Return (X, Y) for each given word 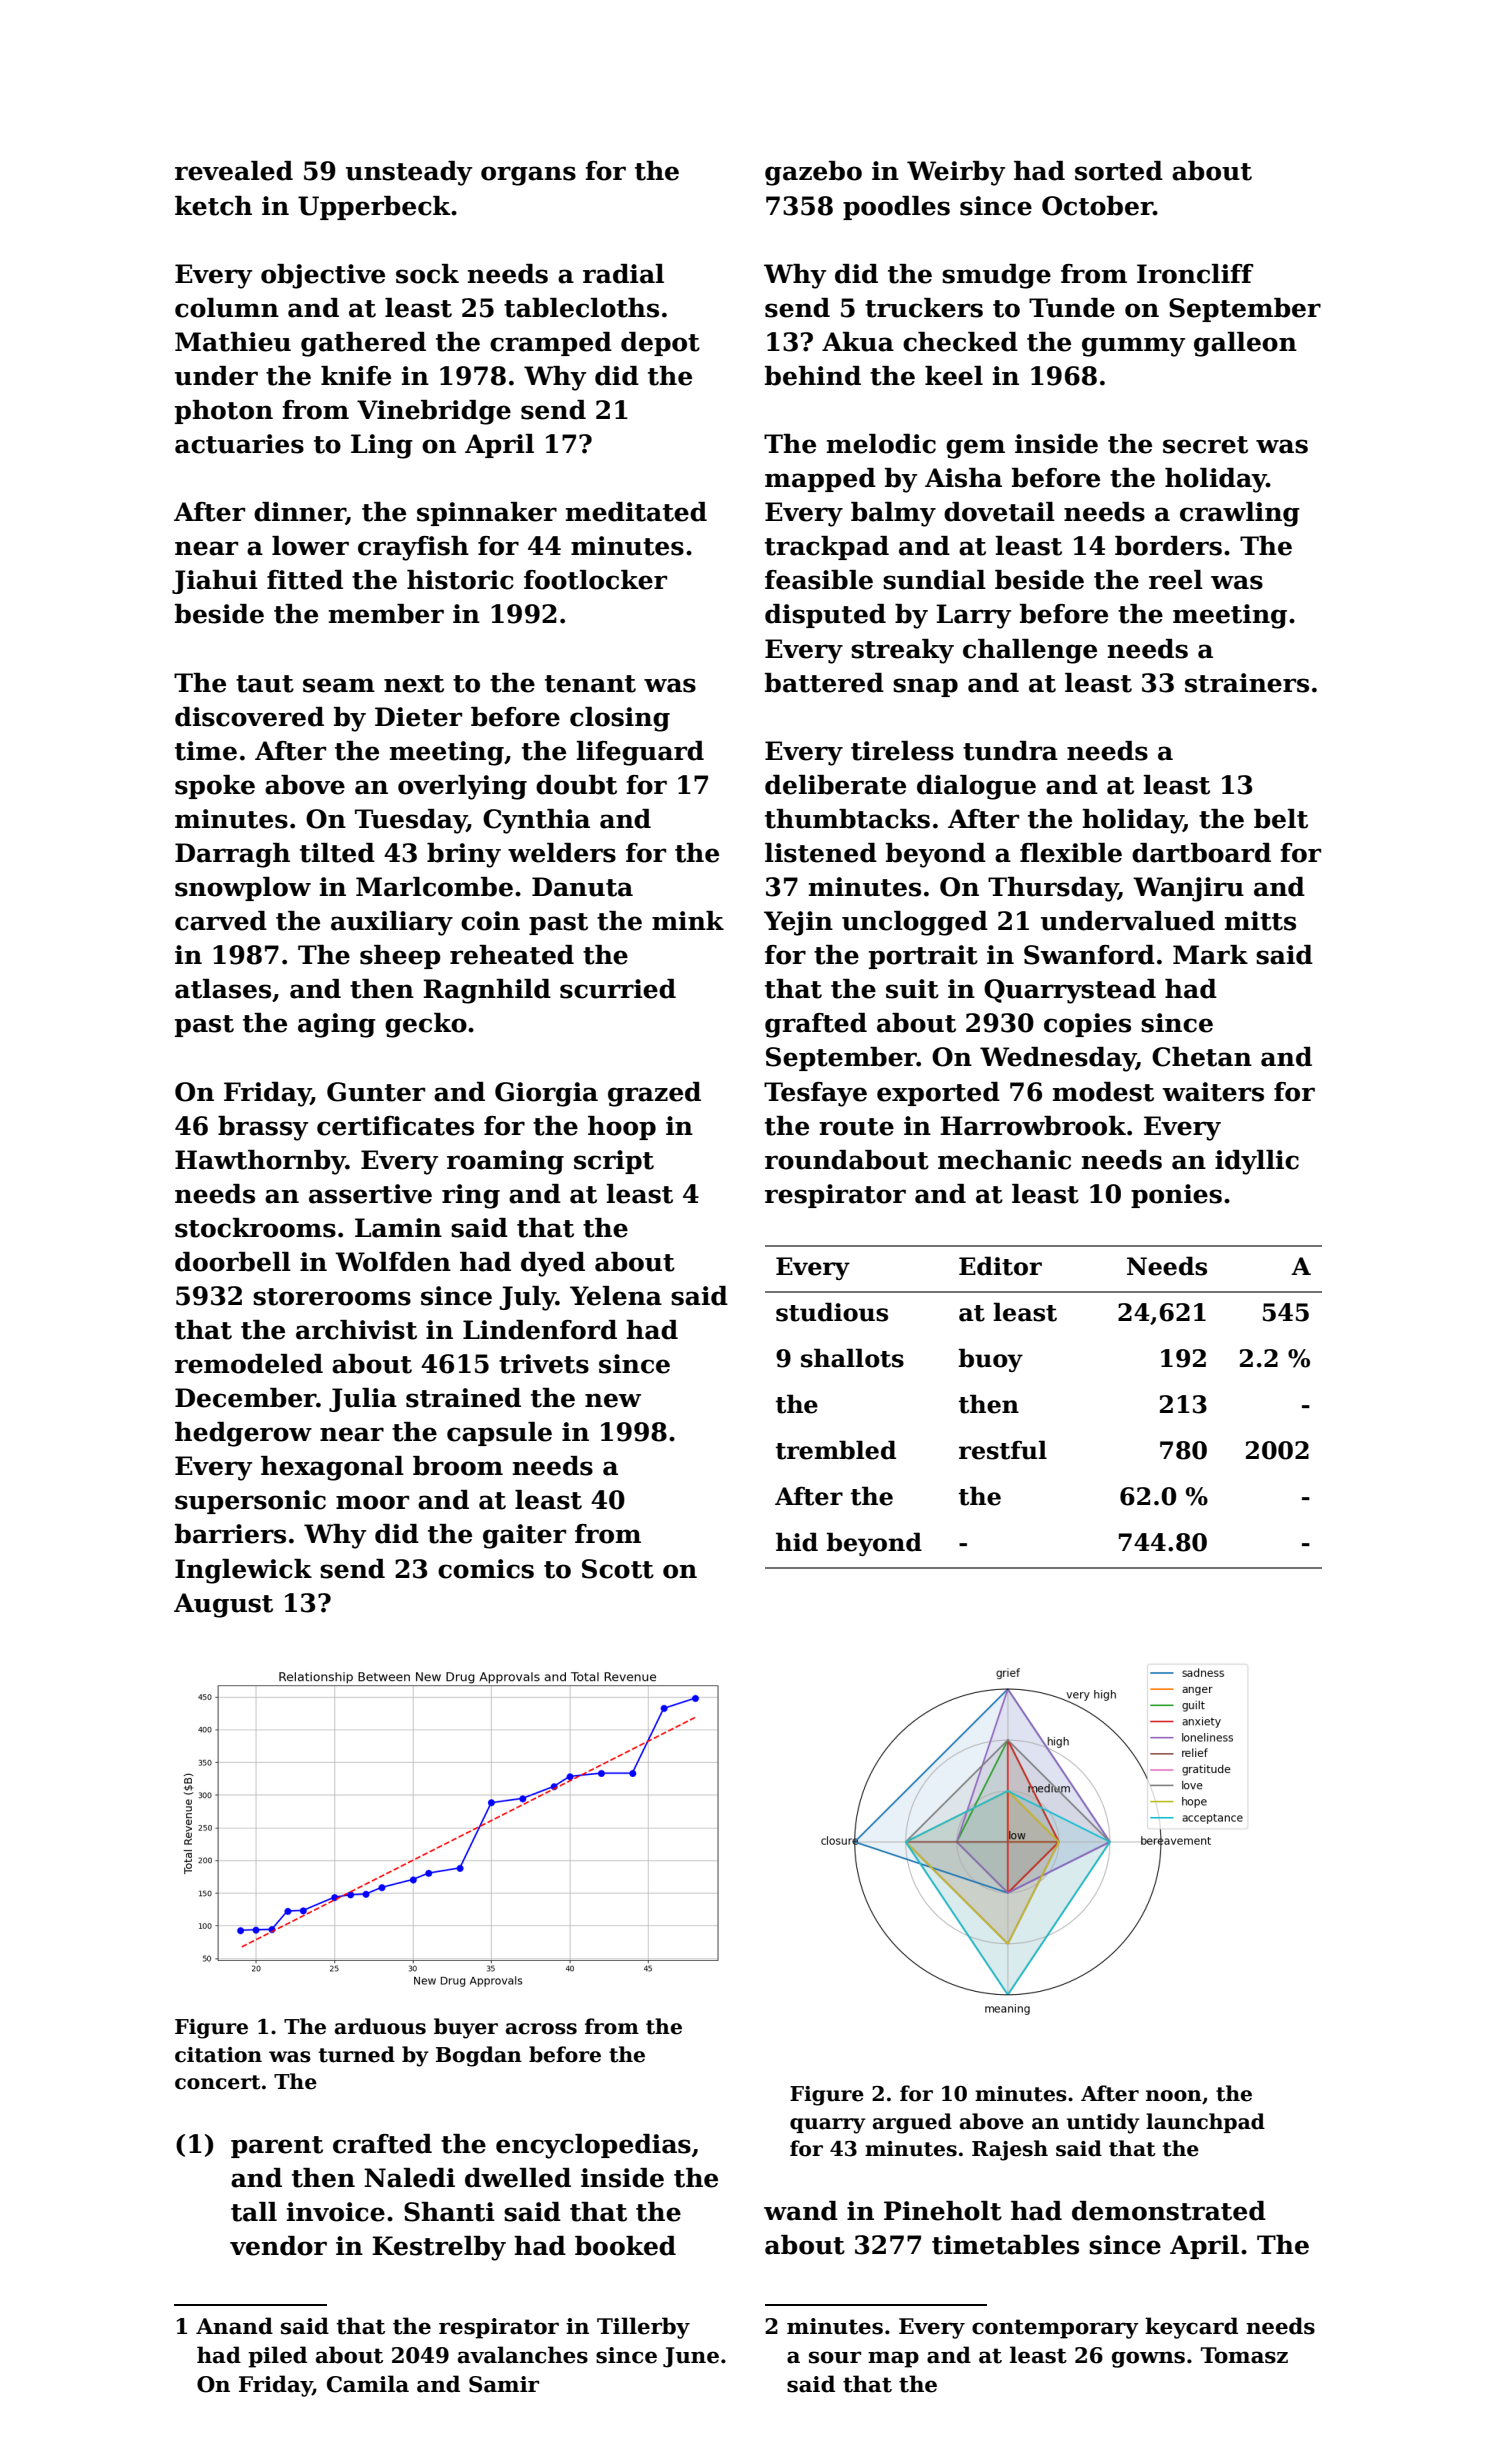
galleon (1245, 344)
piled (277, 2357)
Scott (618, 1569)
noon (1174, 2096)
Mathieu (233, 342)
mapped (820, 480)
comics (486, 1569)
